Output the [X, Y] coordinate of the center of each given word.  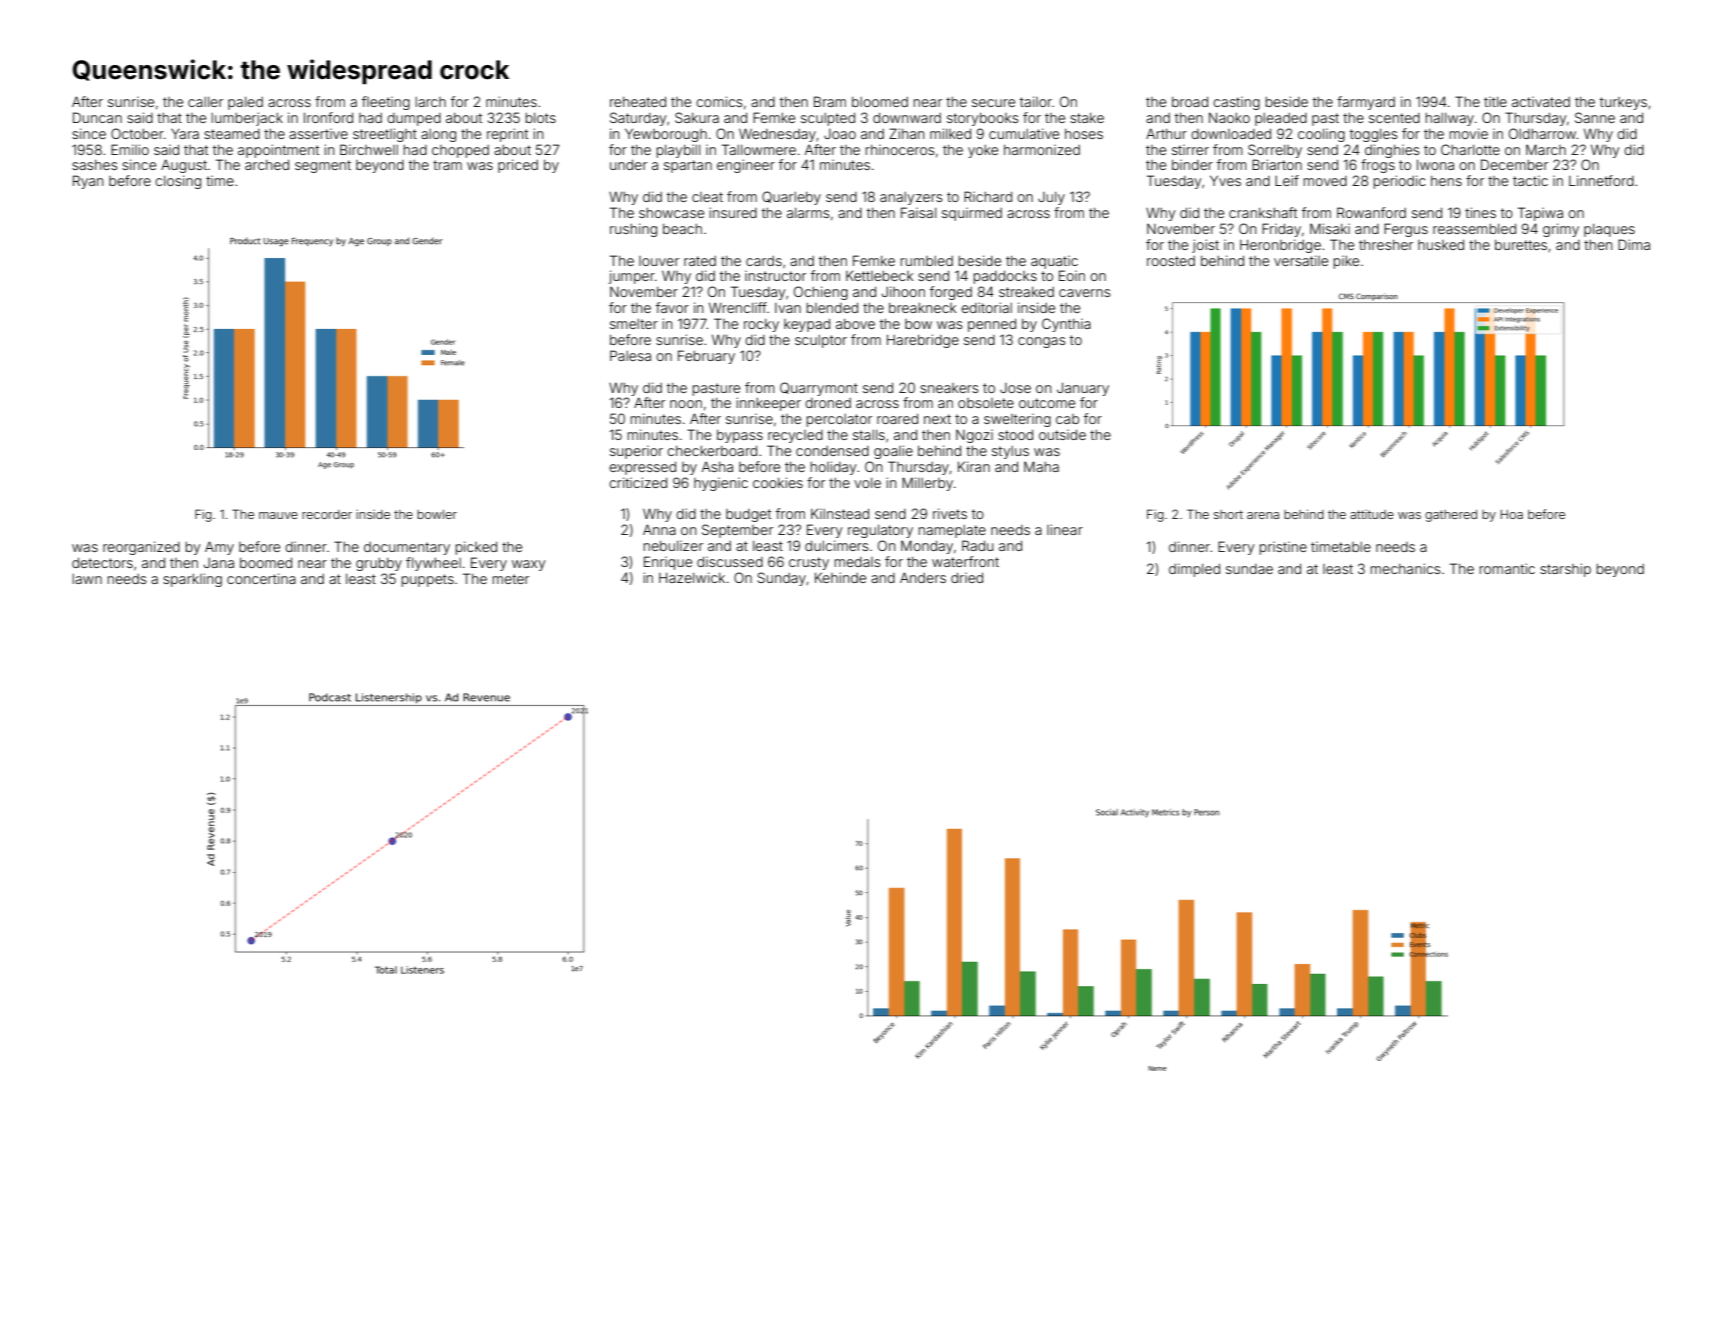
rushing [633, 230]
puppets [428, 580]
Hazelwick [692, 577]
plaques [1609, 230]
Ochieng [821, 293]
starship [1565, 570]
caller [205, 102]
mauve [278, 515]
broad [1190, 101]
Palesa [630, 355]
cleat [707, 197]
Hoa [1512, 514]
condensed [832, 451]
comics [719, 101]
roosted [1171, 261]
